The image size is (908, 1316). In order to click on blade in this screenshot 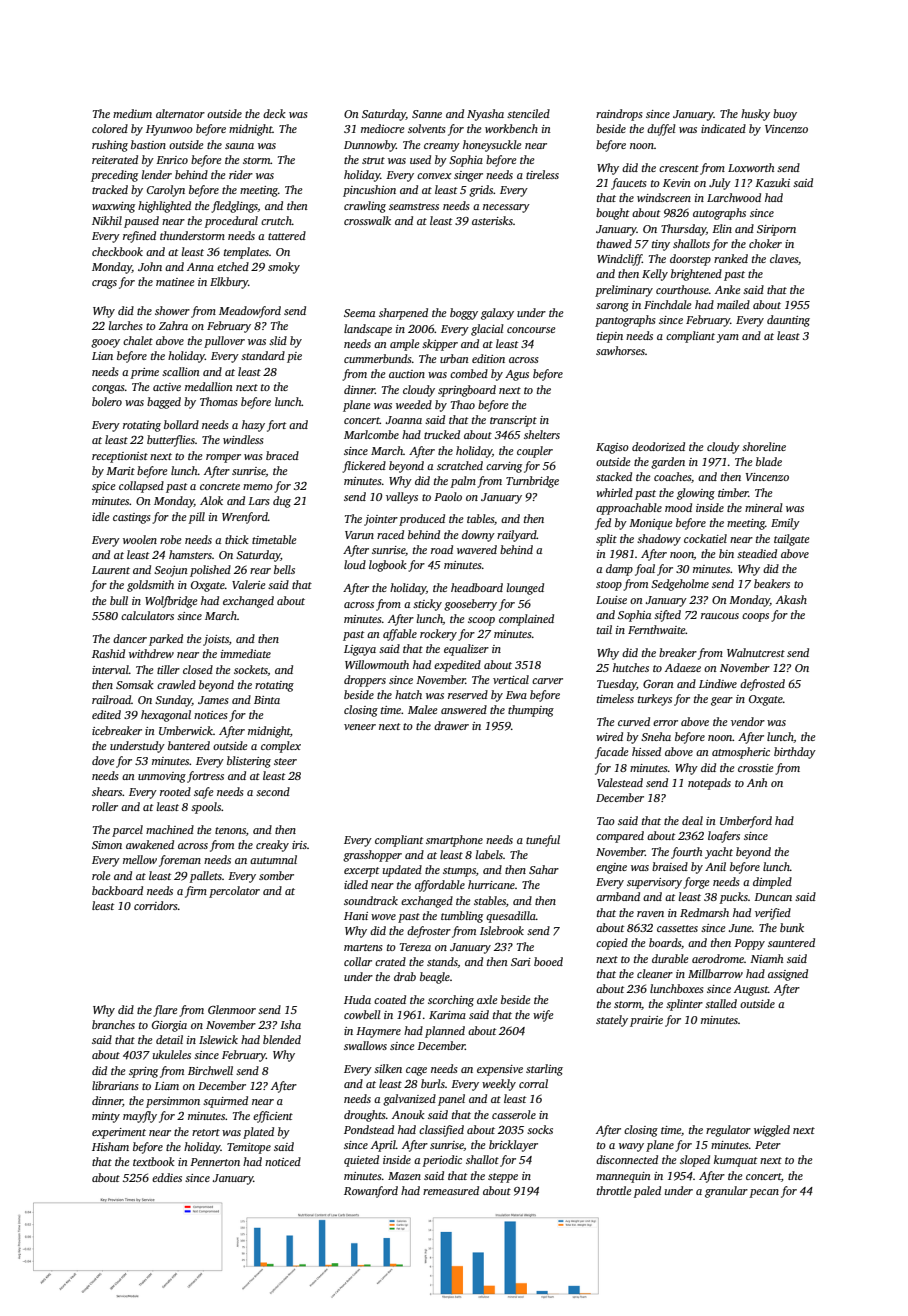, I will do `click(769, 461)`.
